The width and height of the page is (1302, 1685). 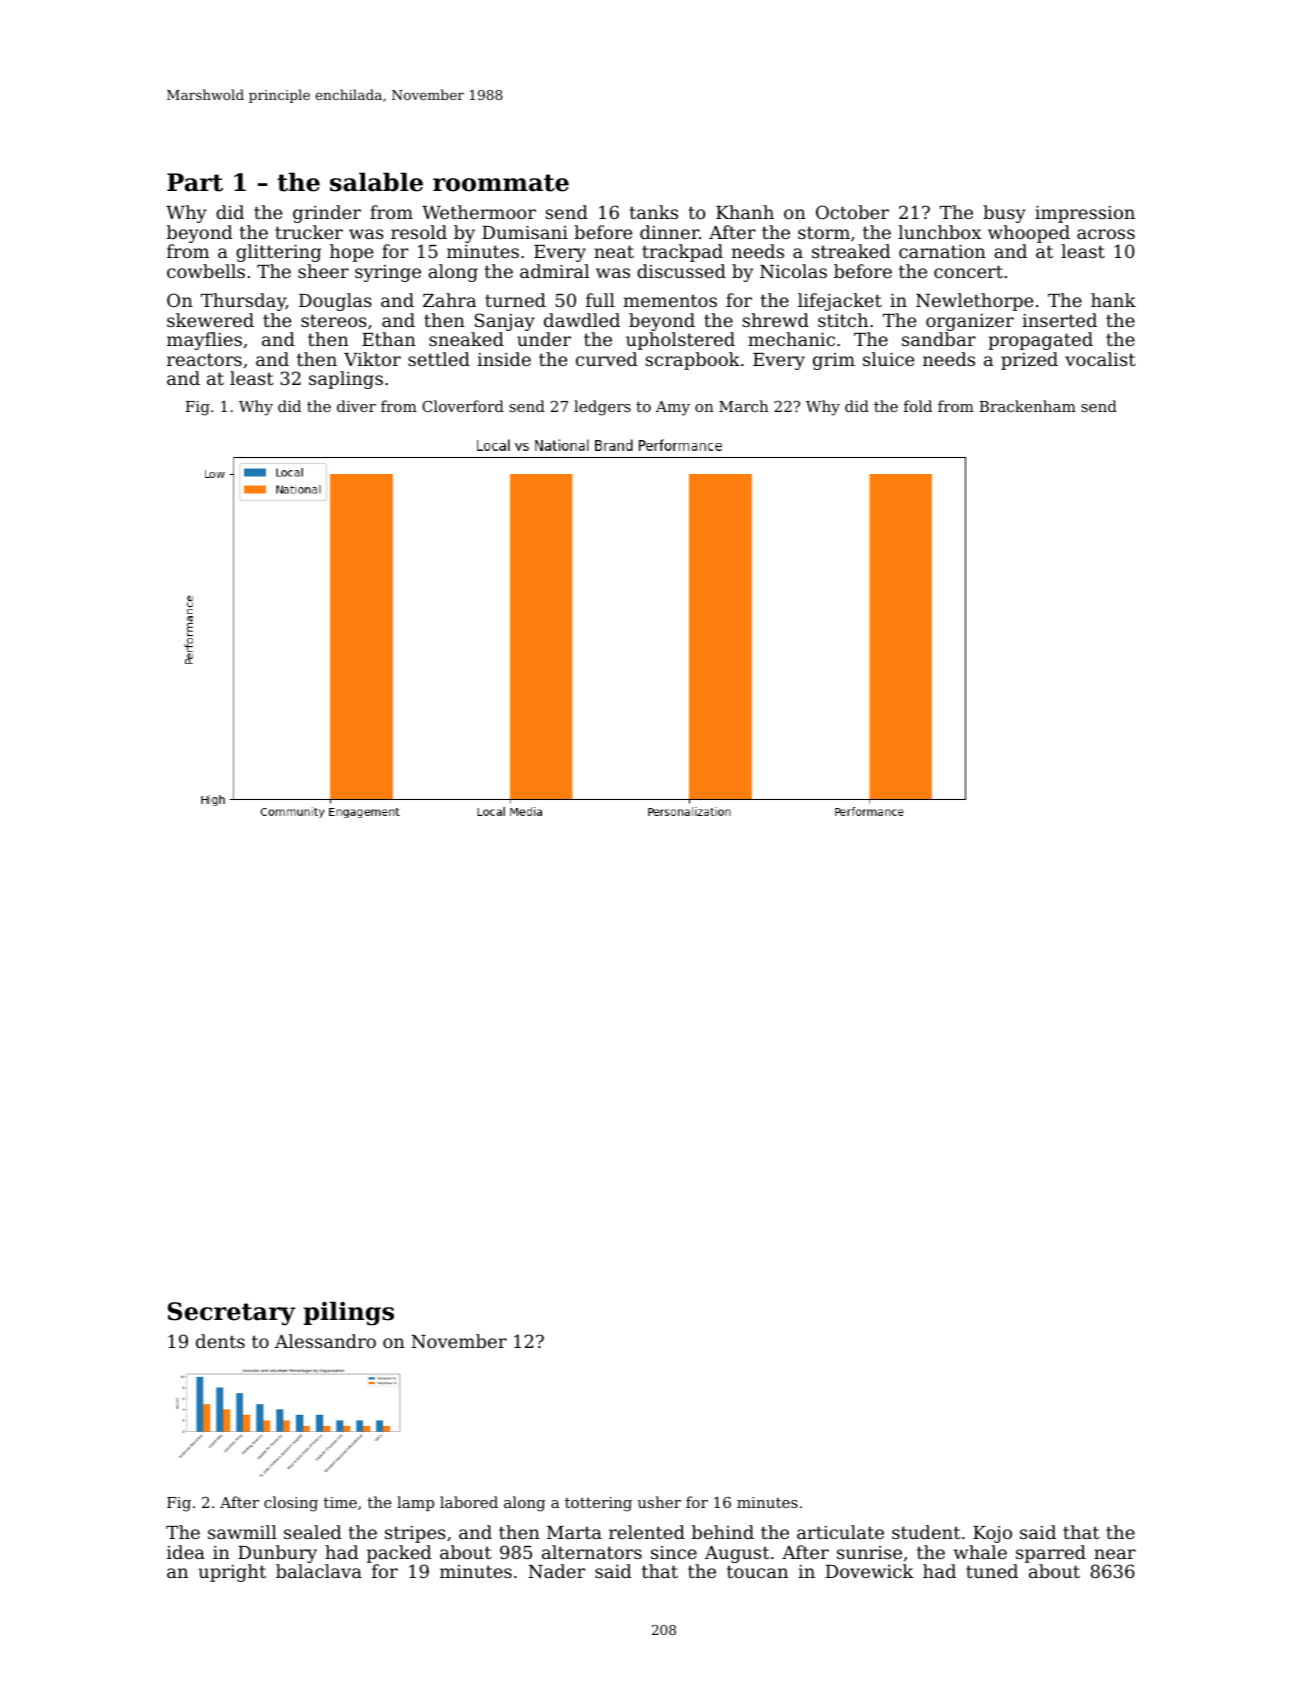 What do you see at coordinates (389, 339) in the page?
I see `Ethan` at bounding box center [389, 339].
